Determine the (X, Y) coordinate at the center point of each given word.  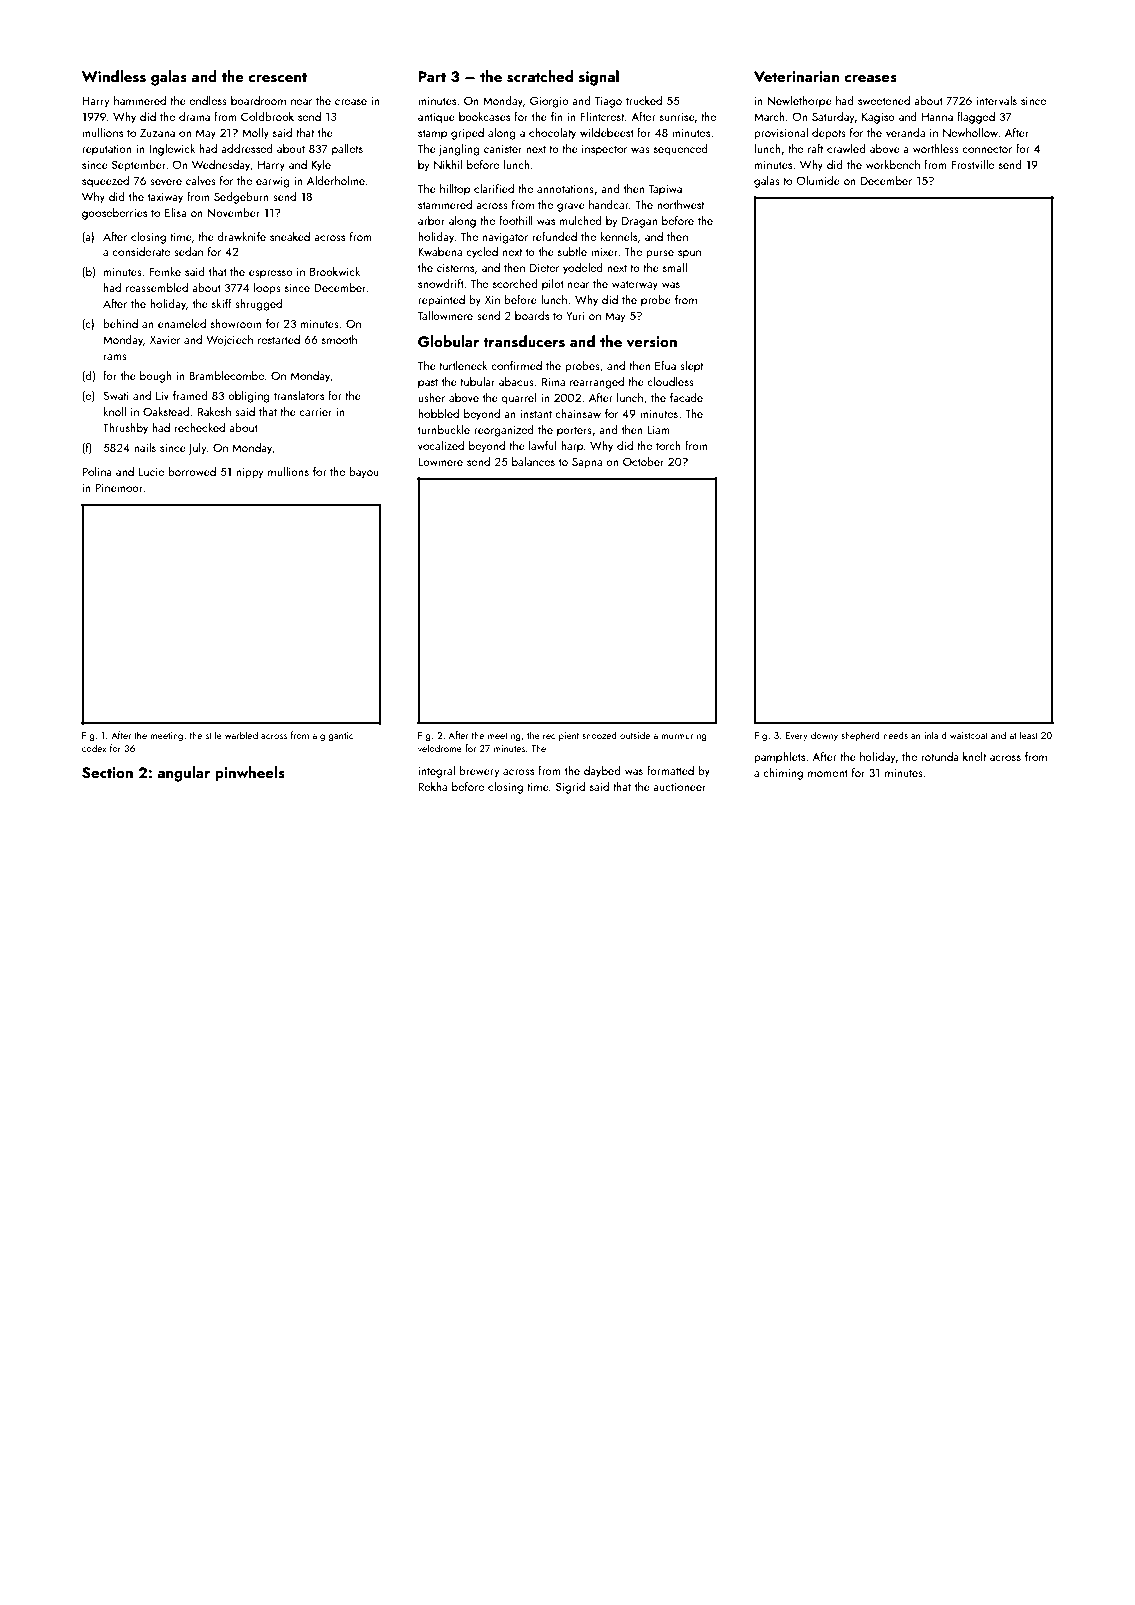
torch (668, 445)
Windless (114, 76)
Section (107, 773)
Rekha (432, 786)
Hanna (937, 116)
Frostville (973, 164)
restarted (279, 339)
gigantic (336, 736)
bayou (364, 473)
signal (599, 78)
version (652, 342)
